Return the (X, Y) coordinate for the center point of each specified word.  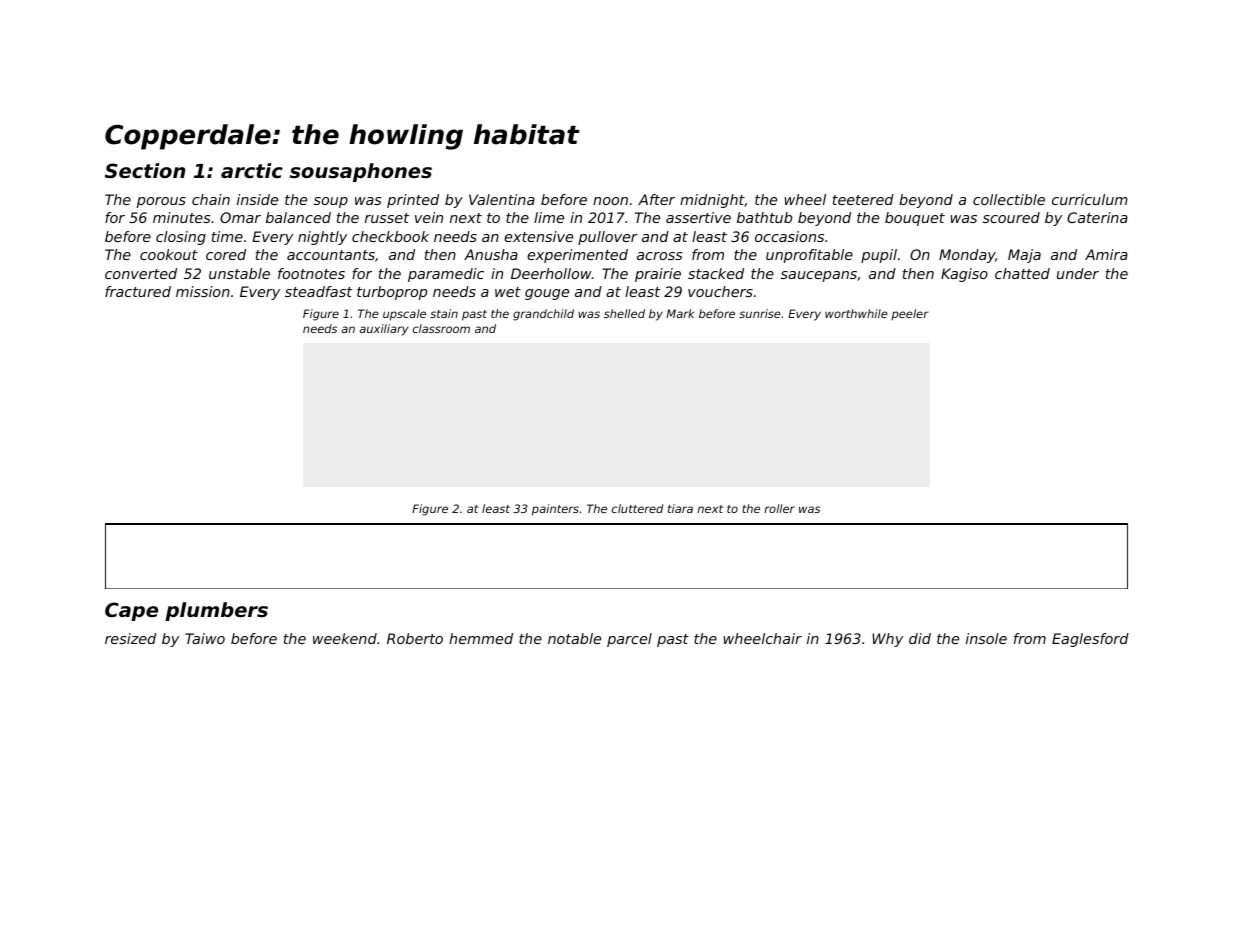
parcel (629, 640)
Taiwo (205, 638)
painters (555, 510)
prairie (658, 275)
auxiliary (384, 330)
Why (887, 640)
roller (780, 508)
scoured (1011, 217)
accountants (331, 255)
